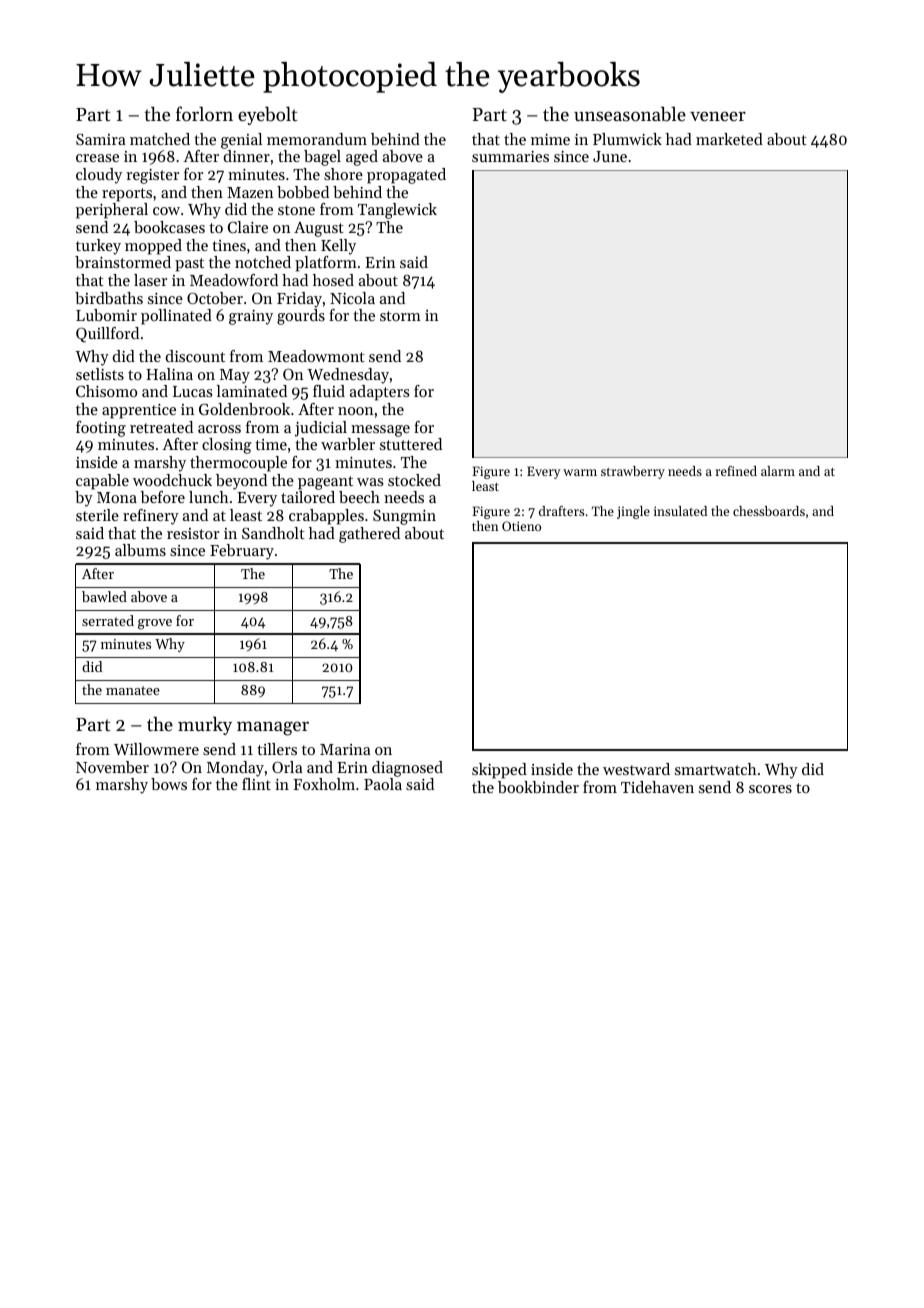  What do you see at coordinates (510, 156) in the image?
I see `summaries` at bounding box center [510, 156].
